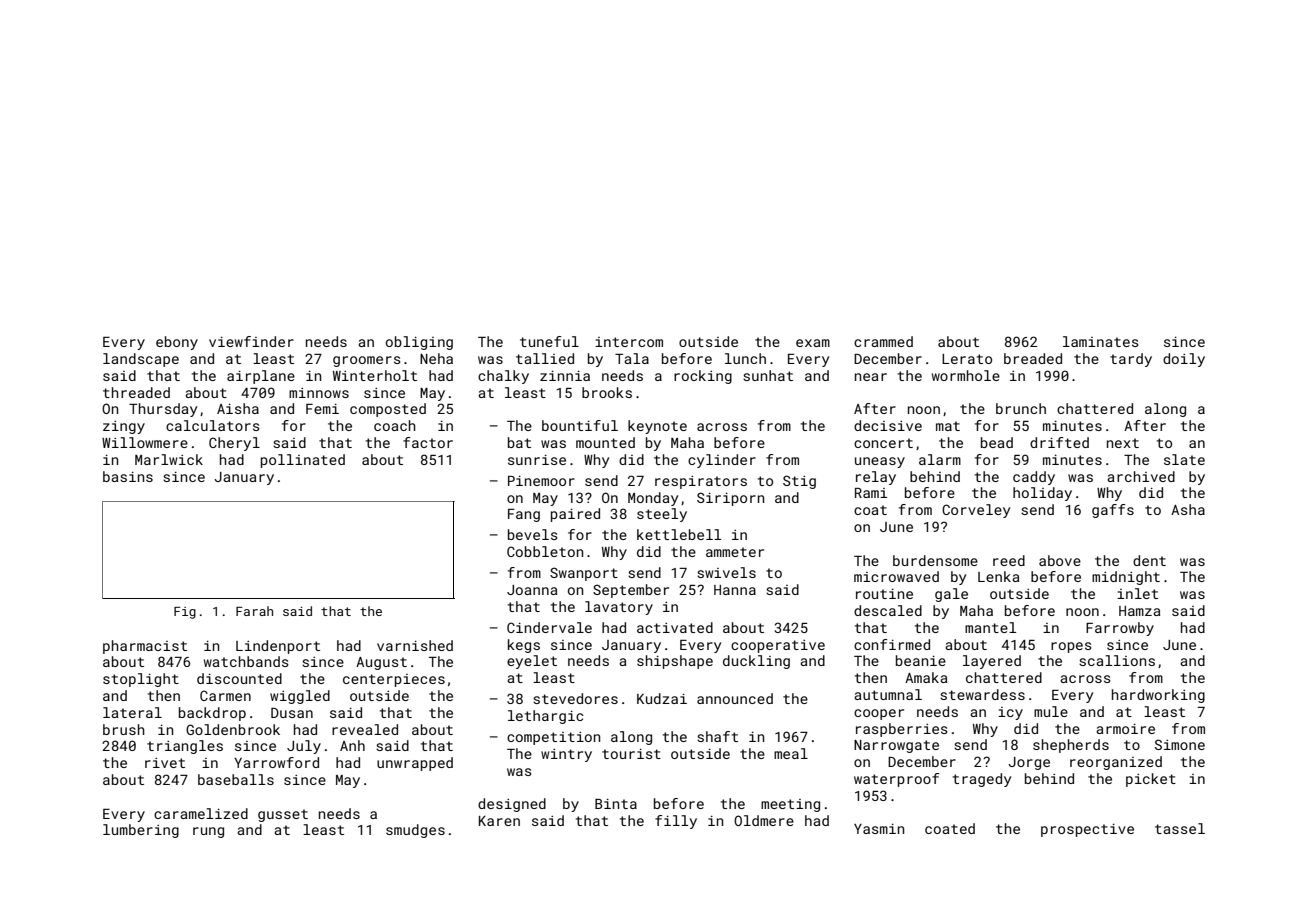 The width and height of the image is (1308, 924). I want to click on breaded, so click(1033, 358).
